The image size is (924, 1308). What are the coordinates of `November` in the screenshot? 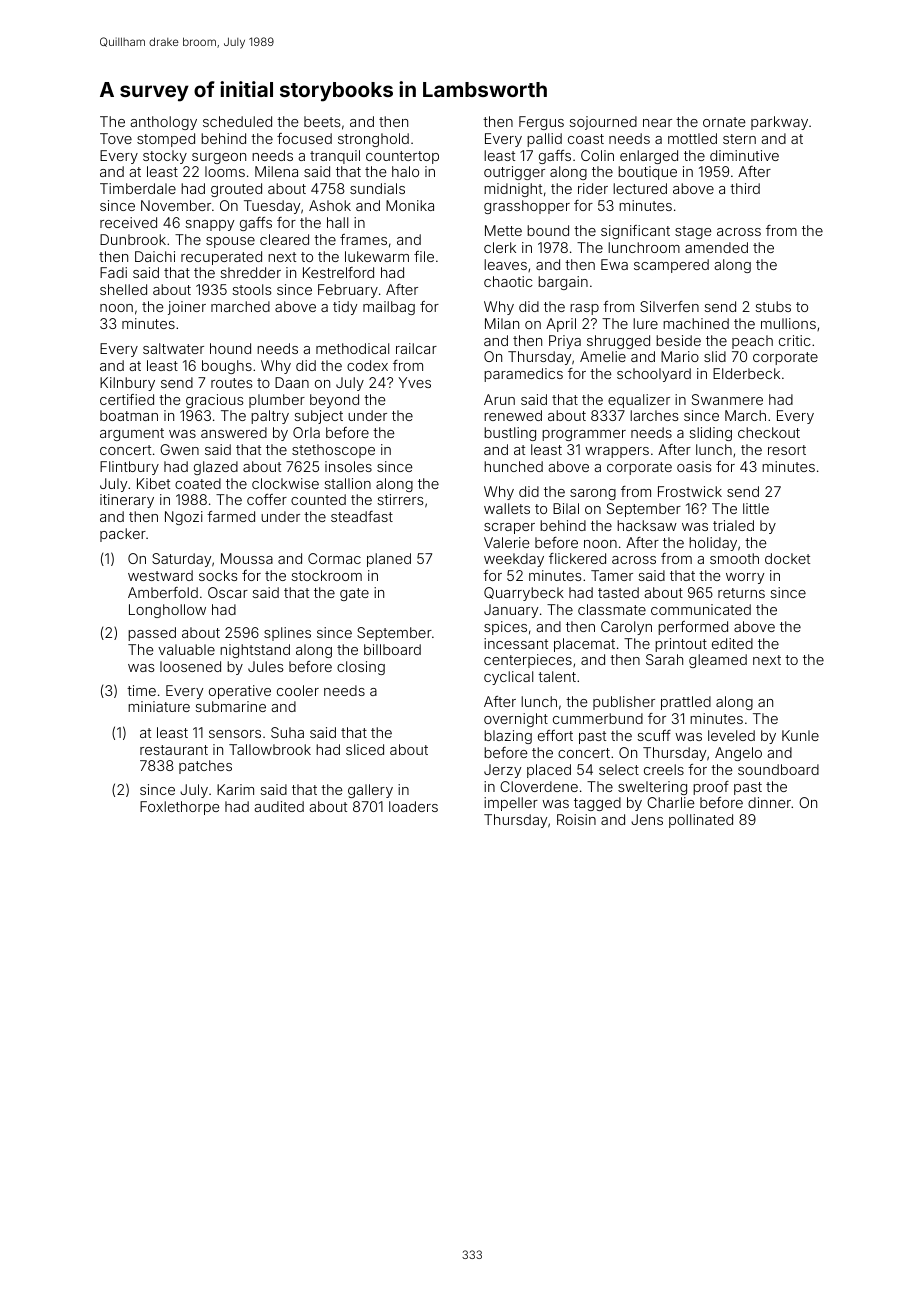 It's located at (176, 205).
